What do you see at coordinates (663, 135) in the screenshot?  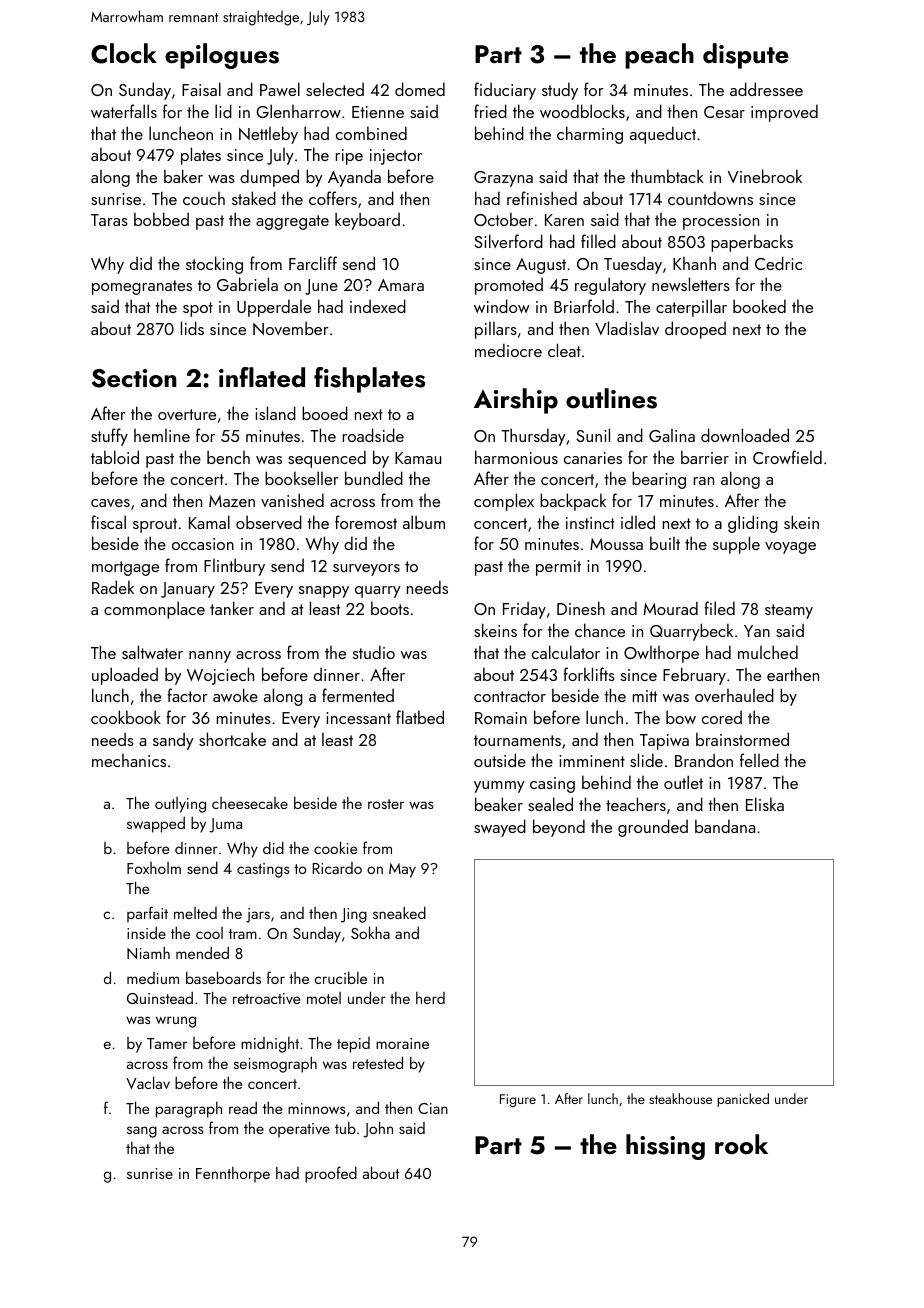 I see `aqueduct` at bounding box center [663, 135].
